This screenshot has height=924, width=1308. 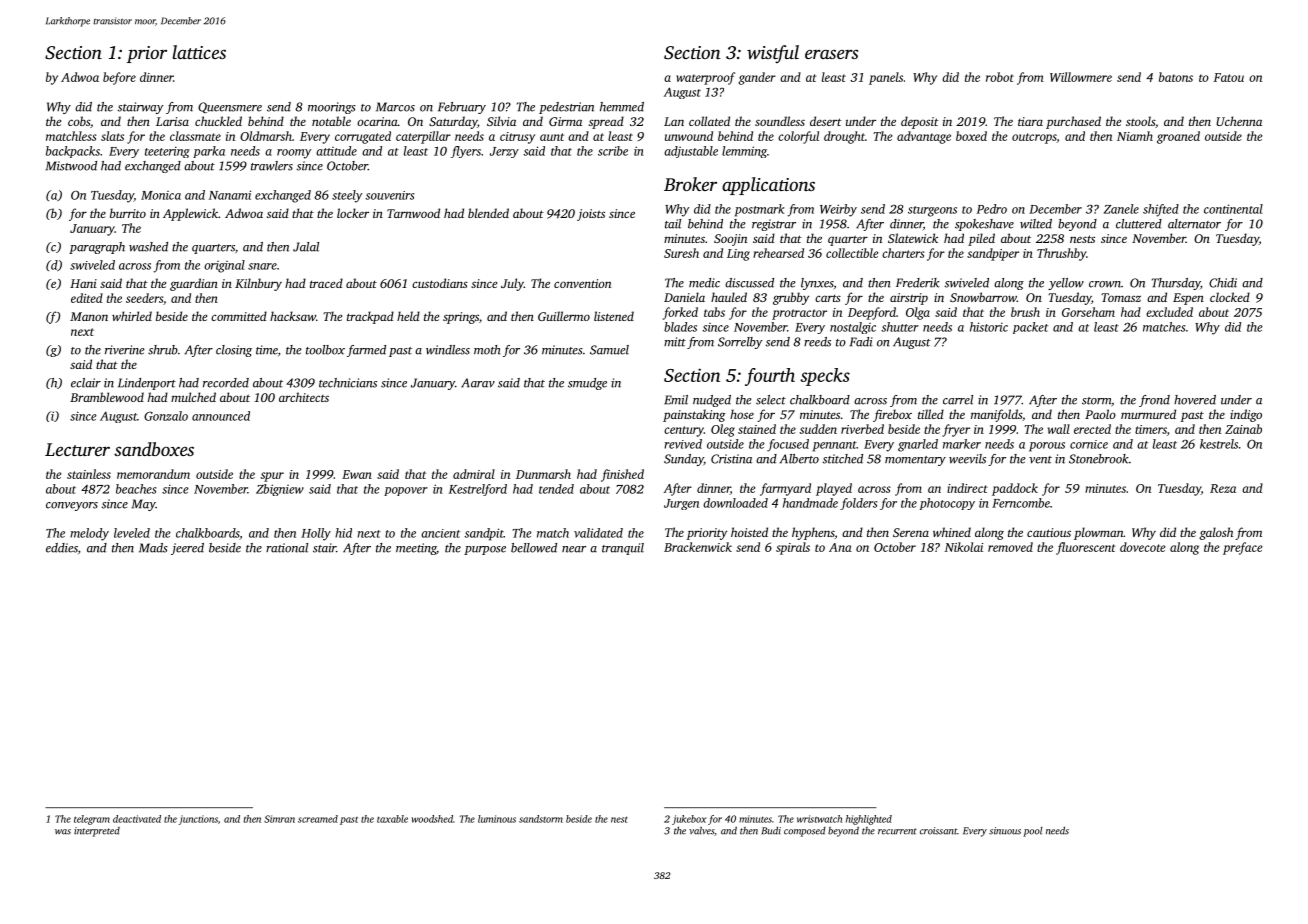 What do you see at coordinates (749, 283) in the screenshot?
I see `discussed` at bounding box center [749, 283].
